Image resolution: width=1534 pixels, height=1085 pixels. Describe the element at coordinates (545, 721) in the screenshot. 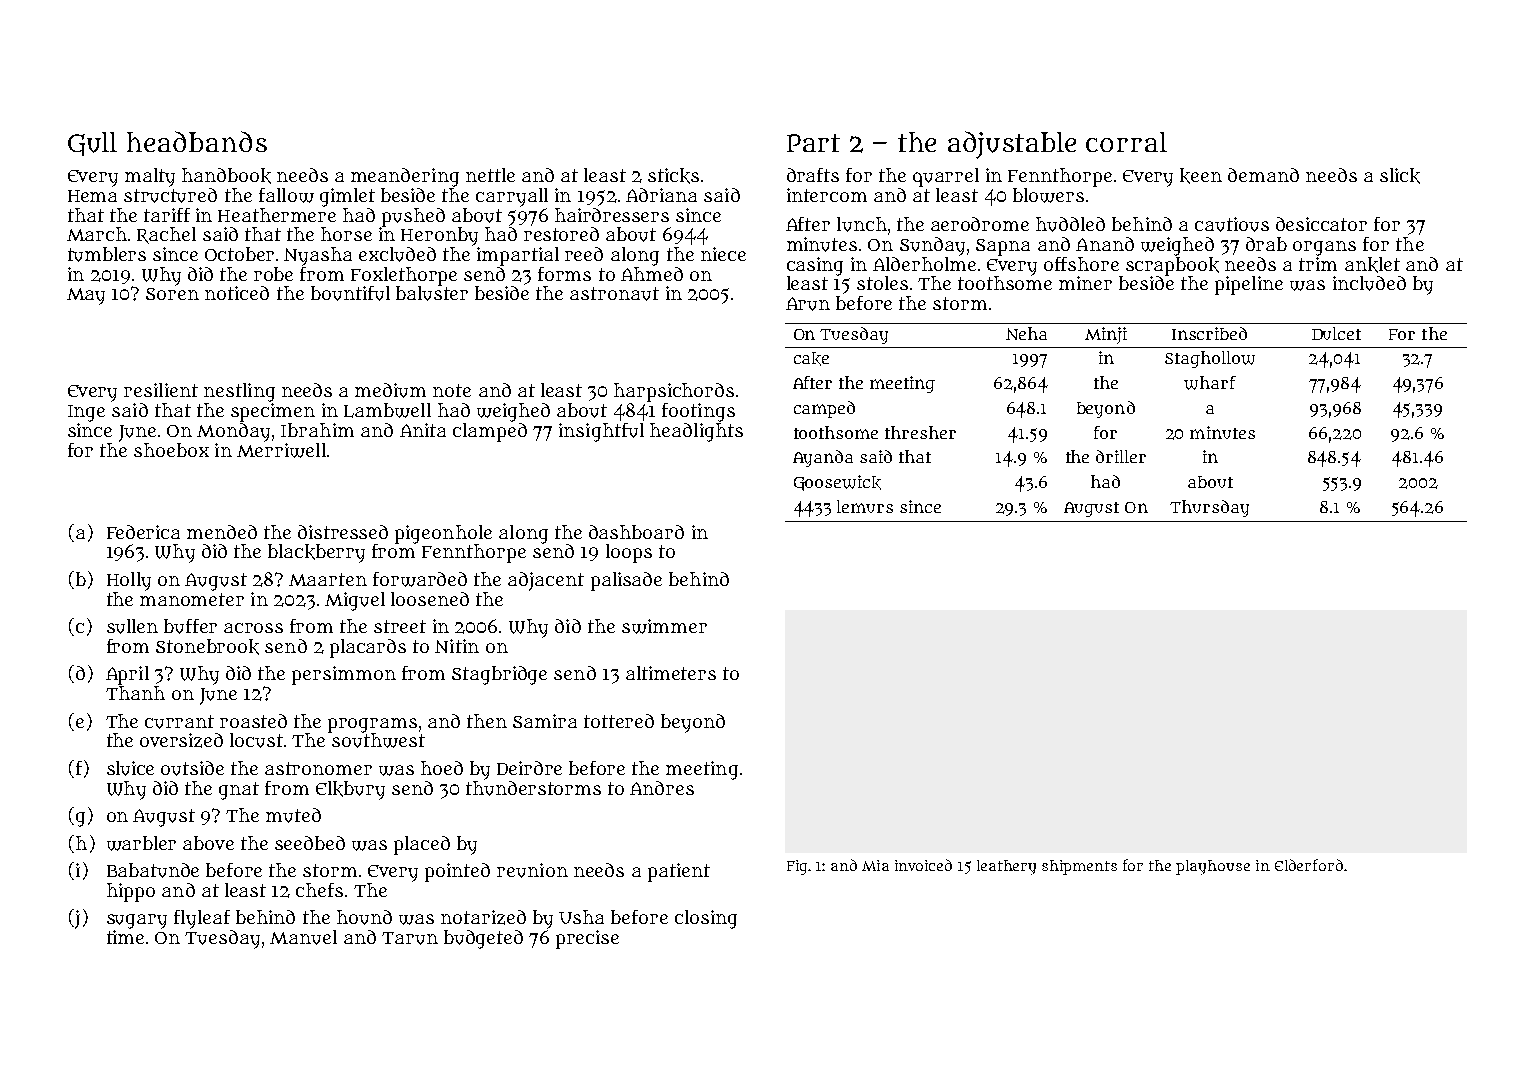

I see `Samira` at that location.
